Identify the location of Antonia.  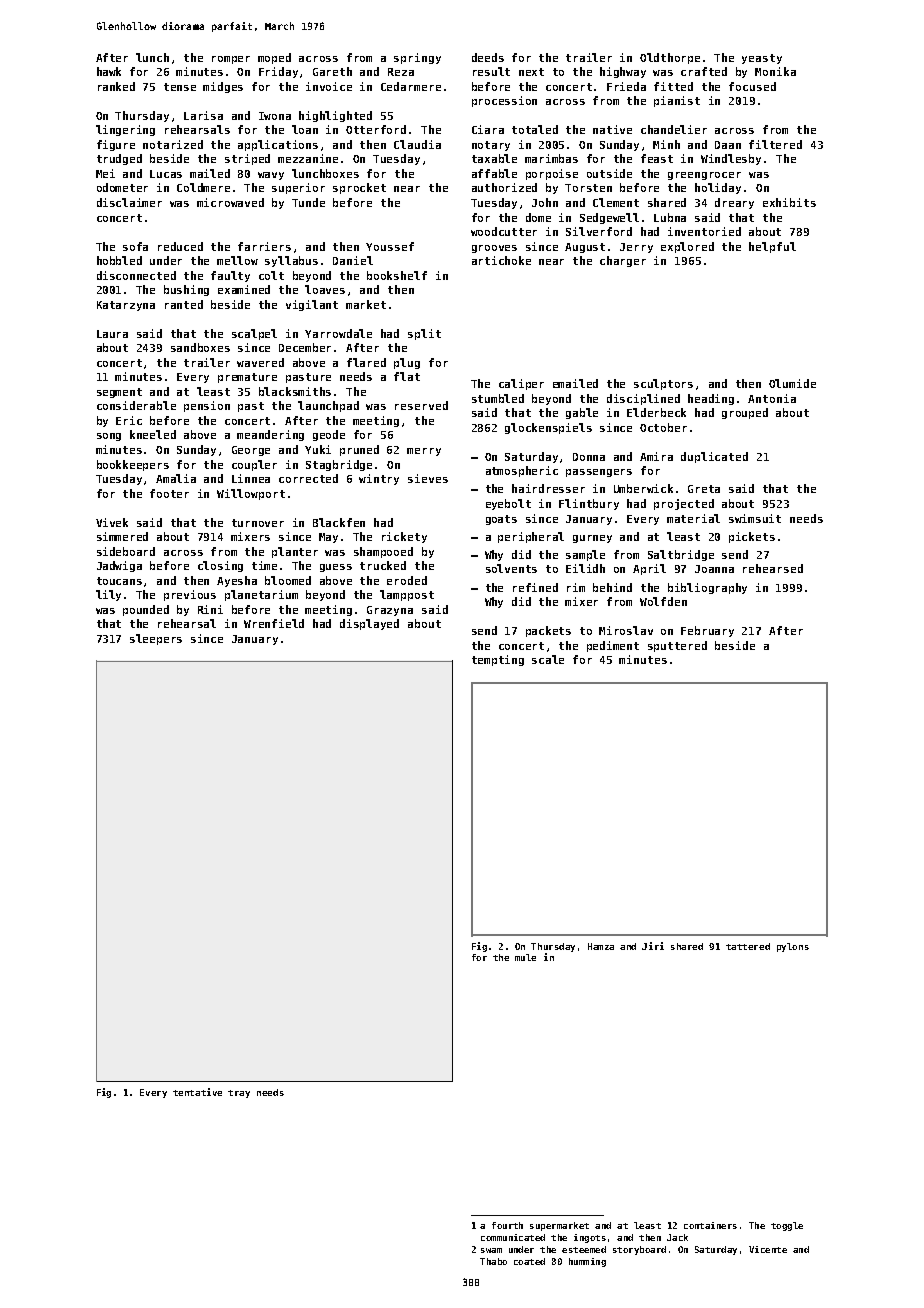
(772, 398).
